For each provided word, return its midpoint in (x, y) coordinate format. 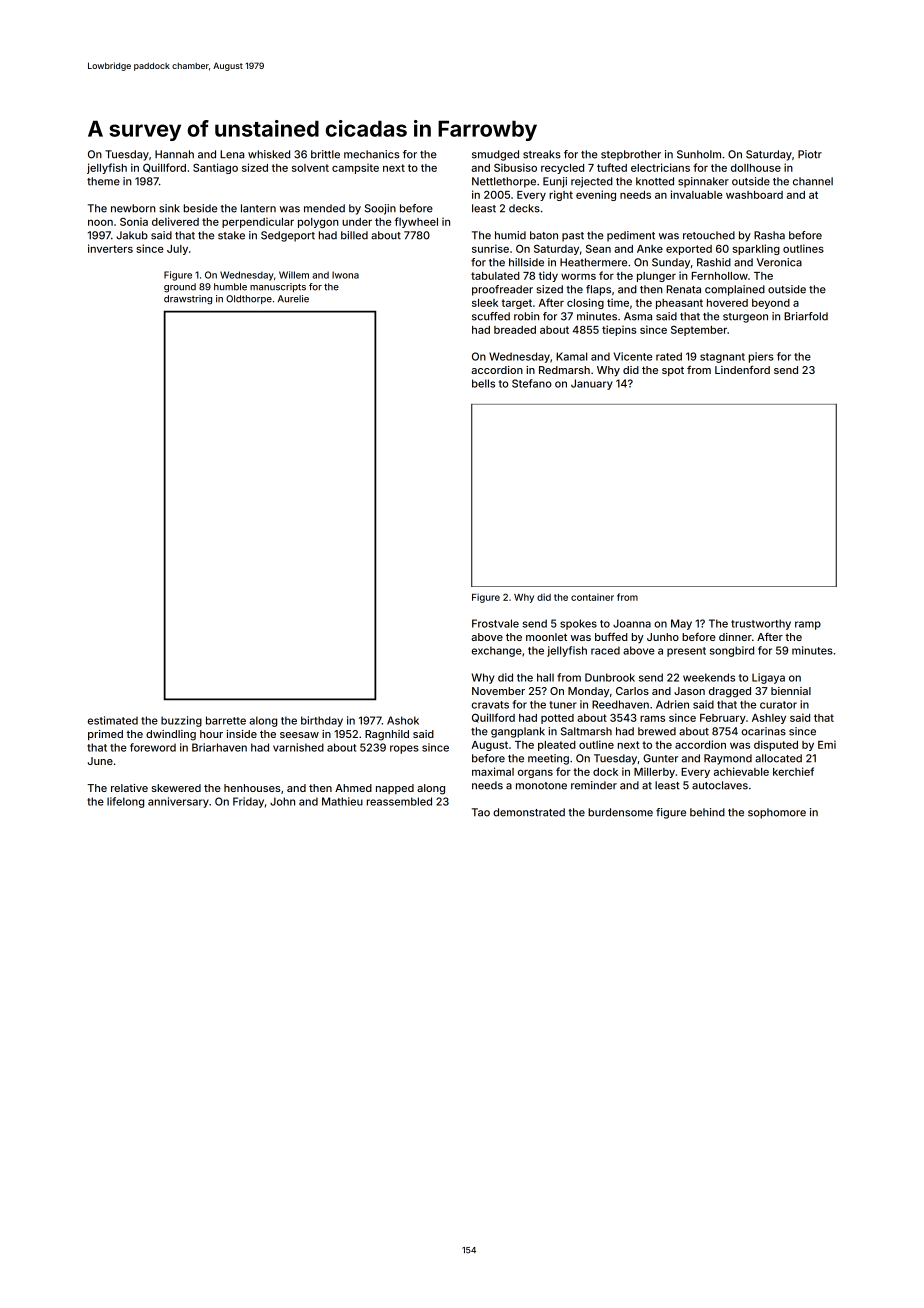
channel (813, 181)
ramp (808, 625)
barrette (226, 720)
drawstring (188, 300)
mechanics (372, 154)
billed (354, 235)
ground (180, 288)
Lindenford (742, 369)
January (592, 384)
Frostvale (495, 623)
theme (103, 181)
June (100, 761)
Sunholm (699, 154)
